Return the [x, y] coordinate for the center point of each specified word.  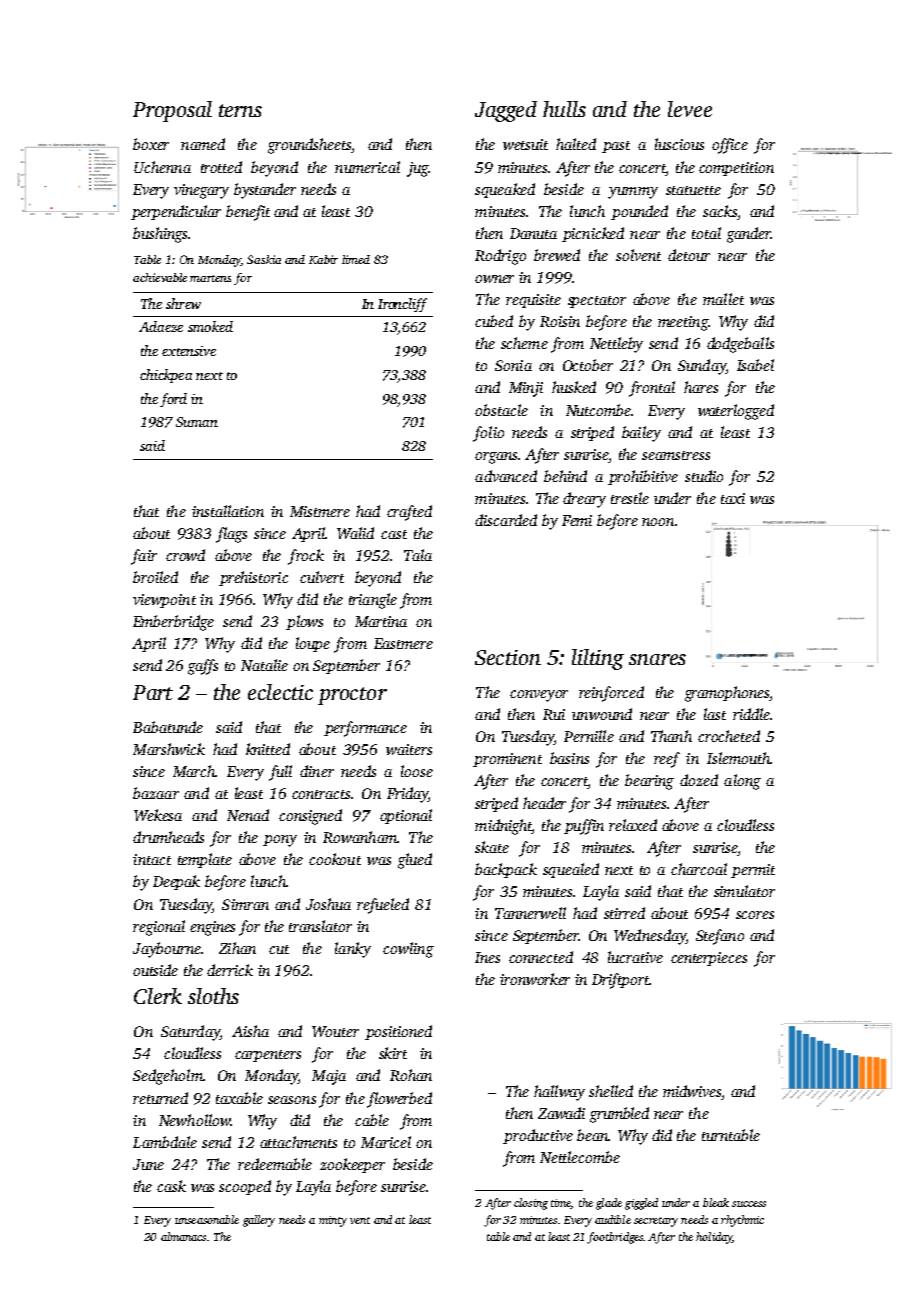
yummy [633, 193]
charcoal [699, 869]
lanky [353, 950]
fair [144, 557]
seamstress [676, 455]
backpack [506, 870]
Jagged [506, 111]
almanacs [183, 1236]
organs [496, 458]
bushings [160, 235]
